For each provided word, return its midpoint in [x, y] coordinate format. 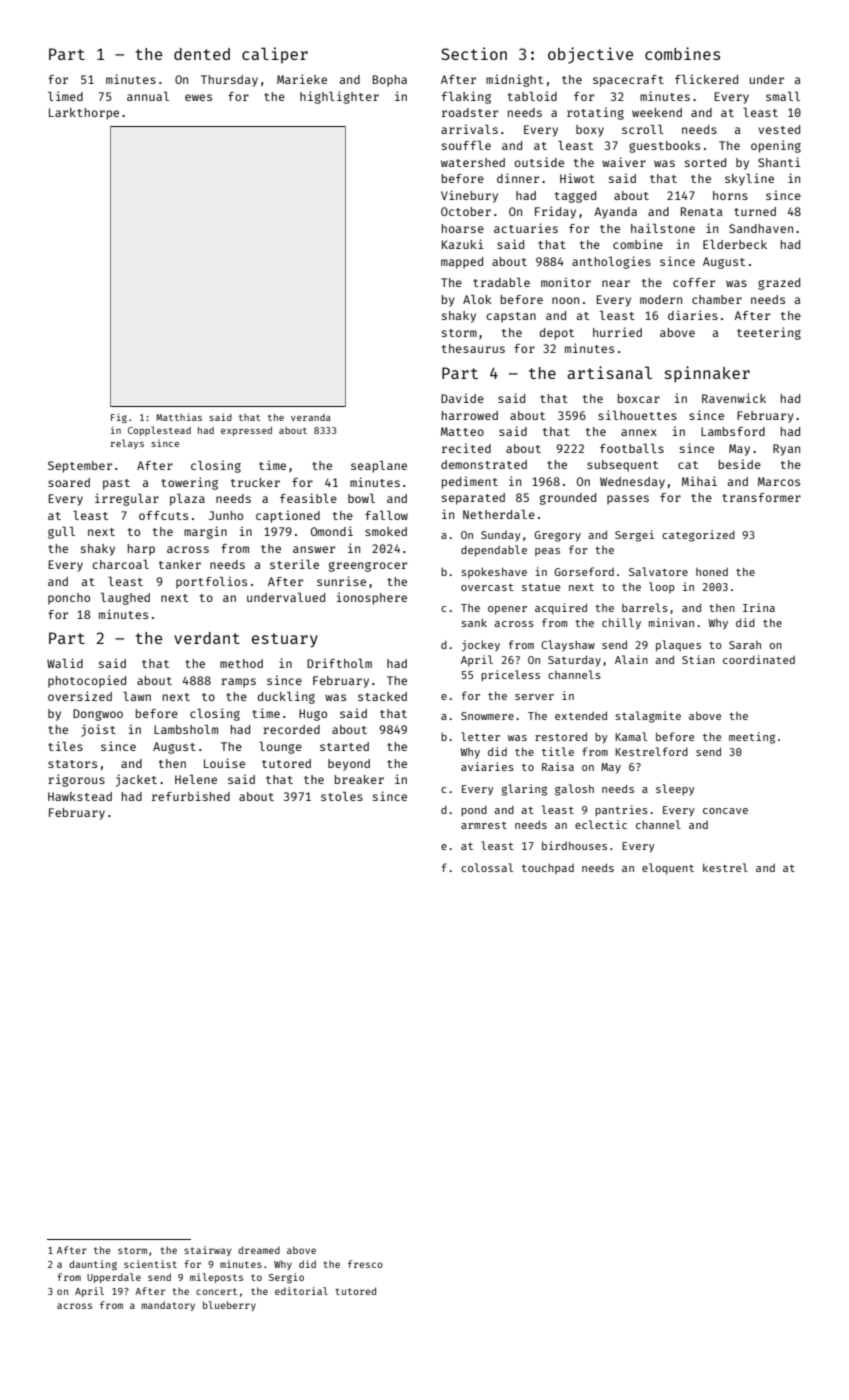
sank [474, 622]
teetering [769, 333]
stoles [342, 796]
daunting [93, 1265]
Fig [119, 418]
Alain [631, 659]
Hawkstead [80, 796]
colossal [487, 867]
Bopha [389, 81]
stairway [207, 1251]
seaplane [379, 467]
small [783, 96]
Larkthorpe [84, 114]
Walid [65, 663]
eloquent [668, 868]
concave [725, 811]
